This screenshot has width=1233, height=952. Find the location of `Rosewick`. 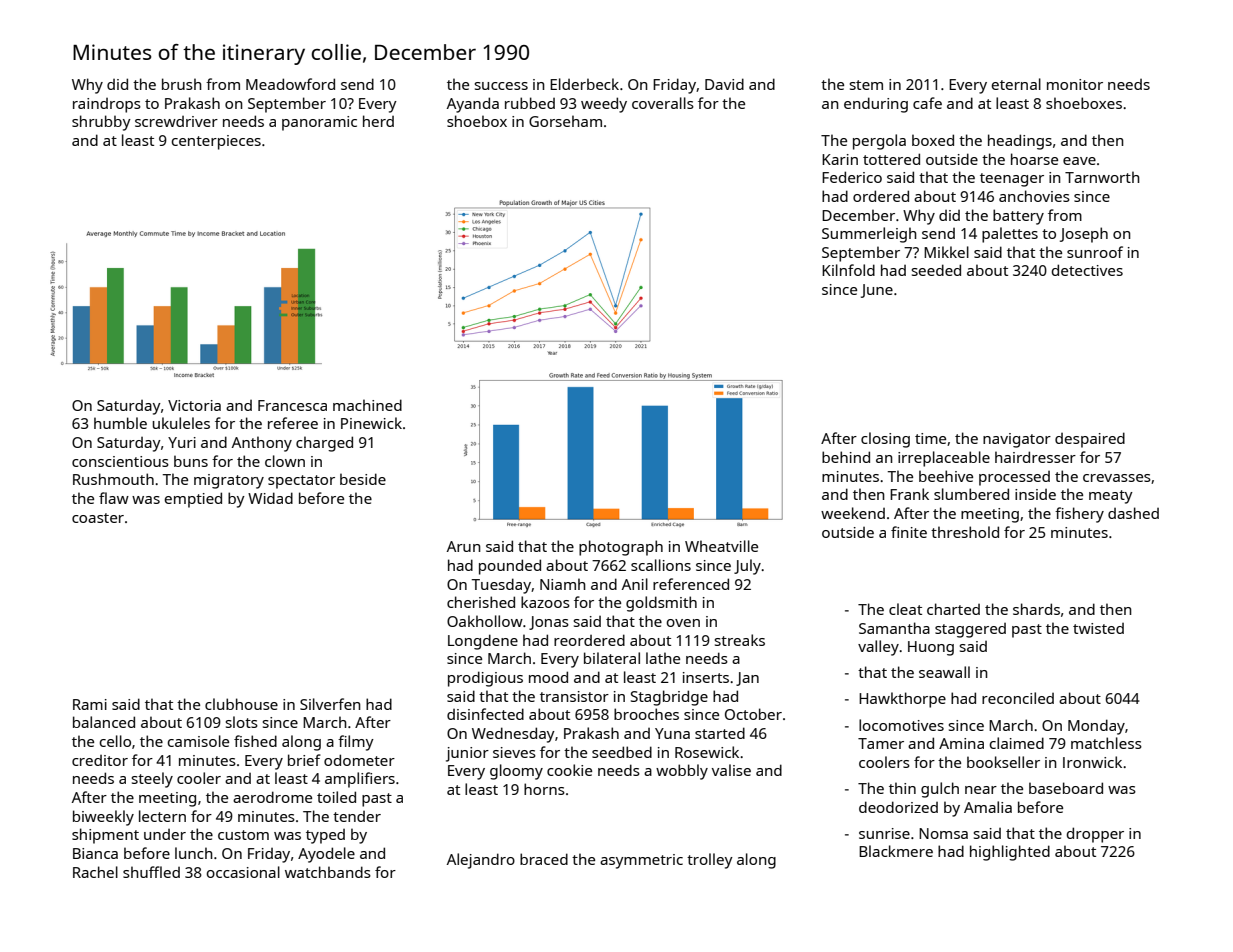

Rosewick is located at coordinates (707, 752).
